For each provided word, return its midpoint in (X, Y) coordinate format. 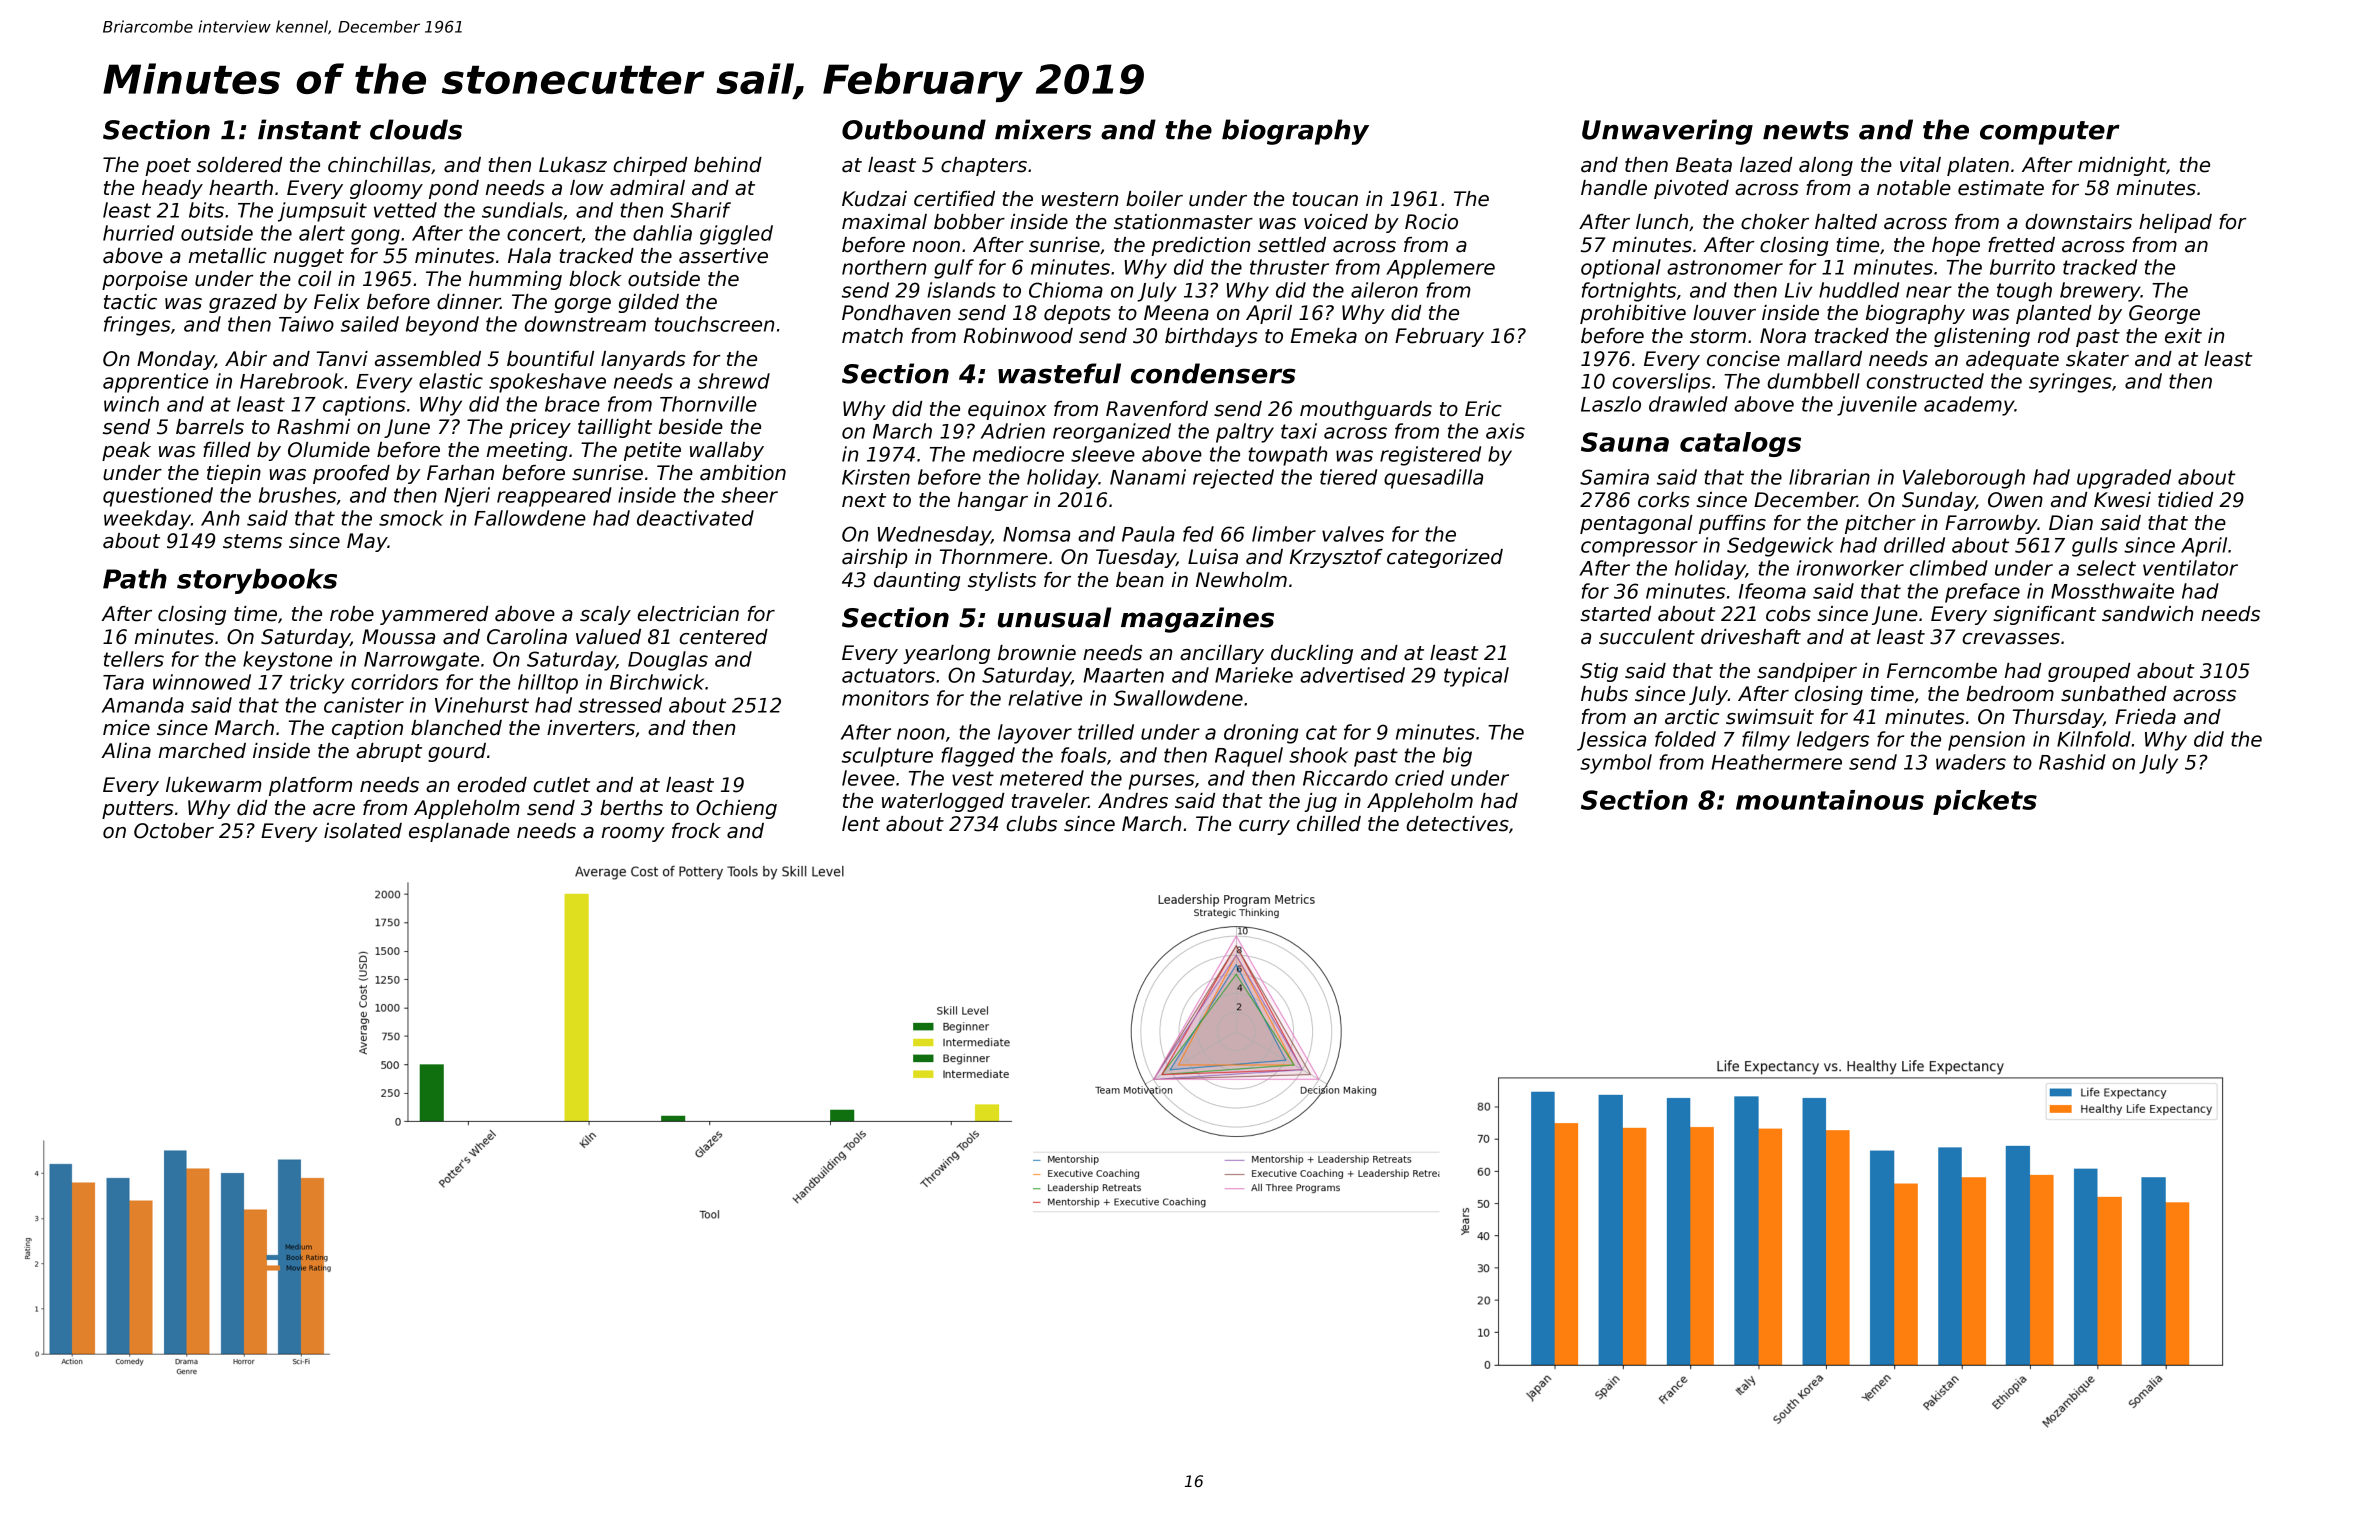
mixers (1043, 129)
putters (138, 810)
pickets (1985, 802)
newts (1806, 130)
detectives (1457, 824)
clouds (416, 129)
